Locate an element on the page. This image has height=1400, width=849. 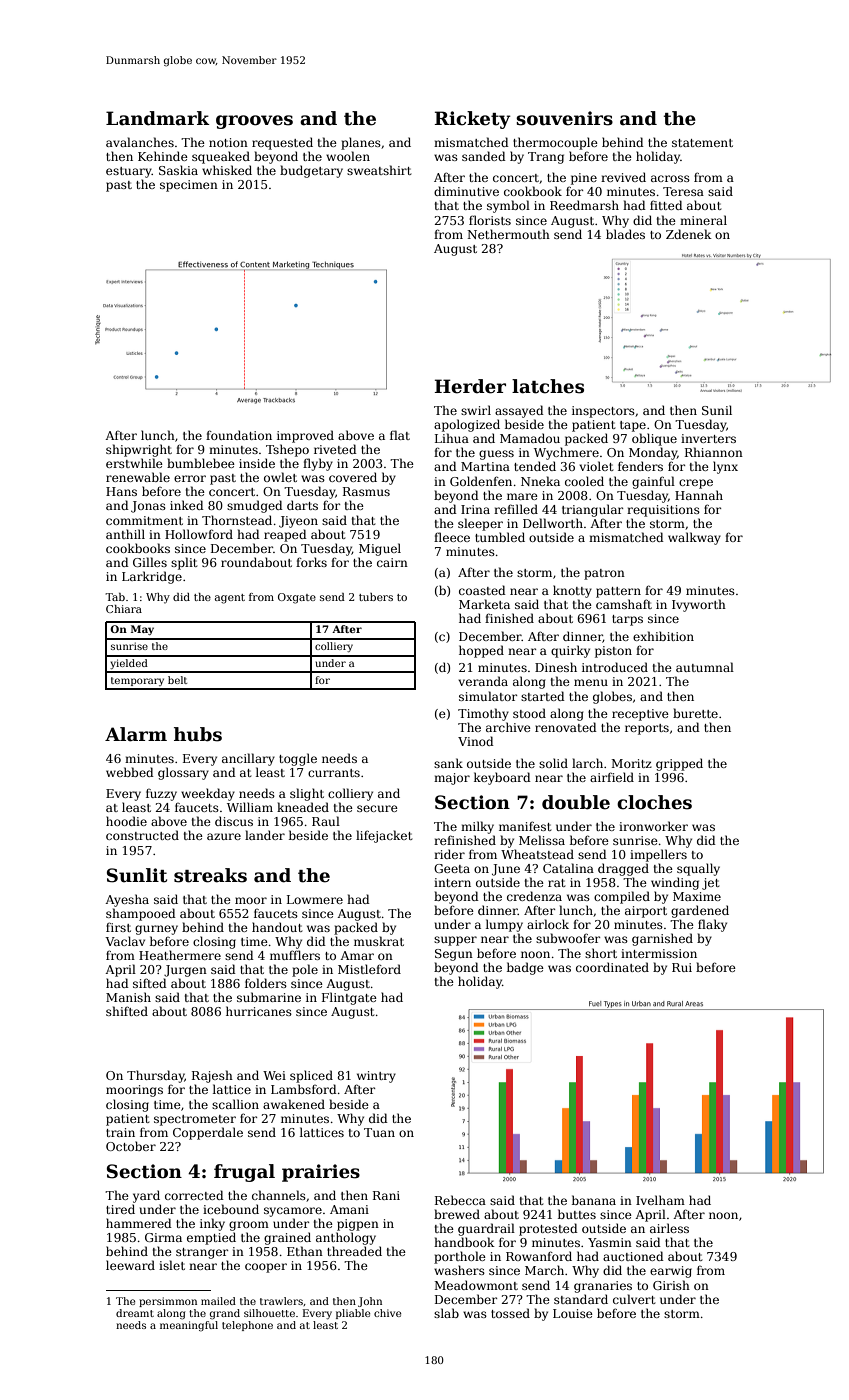
wintry is located at coordinates (376, 1077).
